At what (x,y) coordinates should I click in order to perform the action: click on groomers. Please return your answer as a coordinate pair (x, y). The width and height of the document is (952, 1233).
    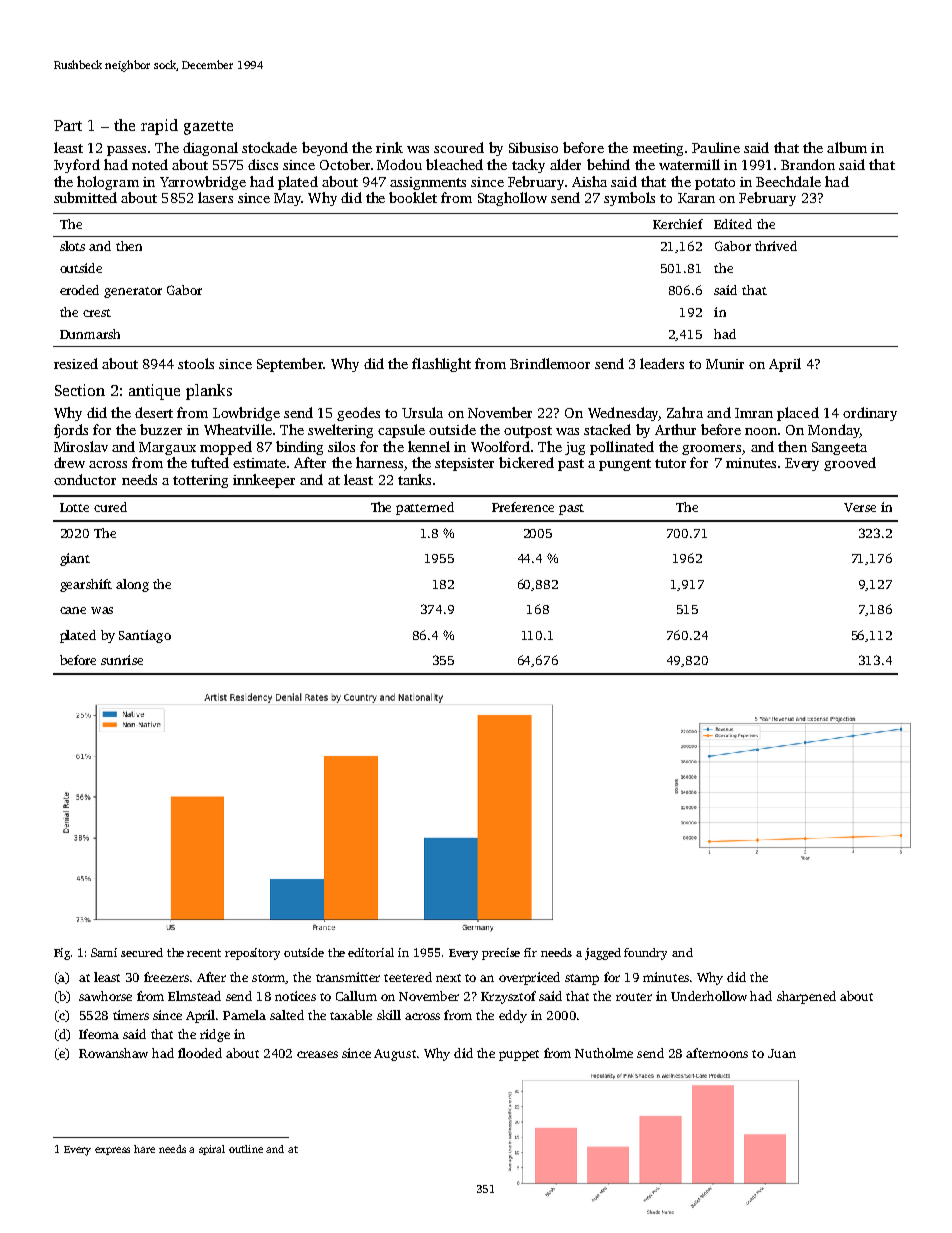
    Looking at the image, I should click on (711, 450).
